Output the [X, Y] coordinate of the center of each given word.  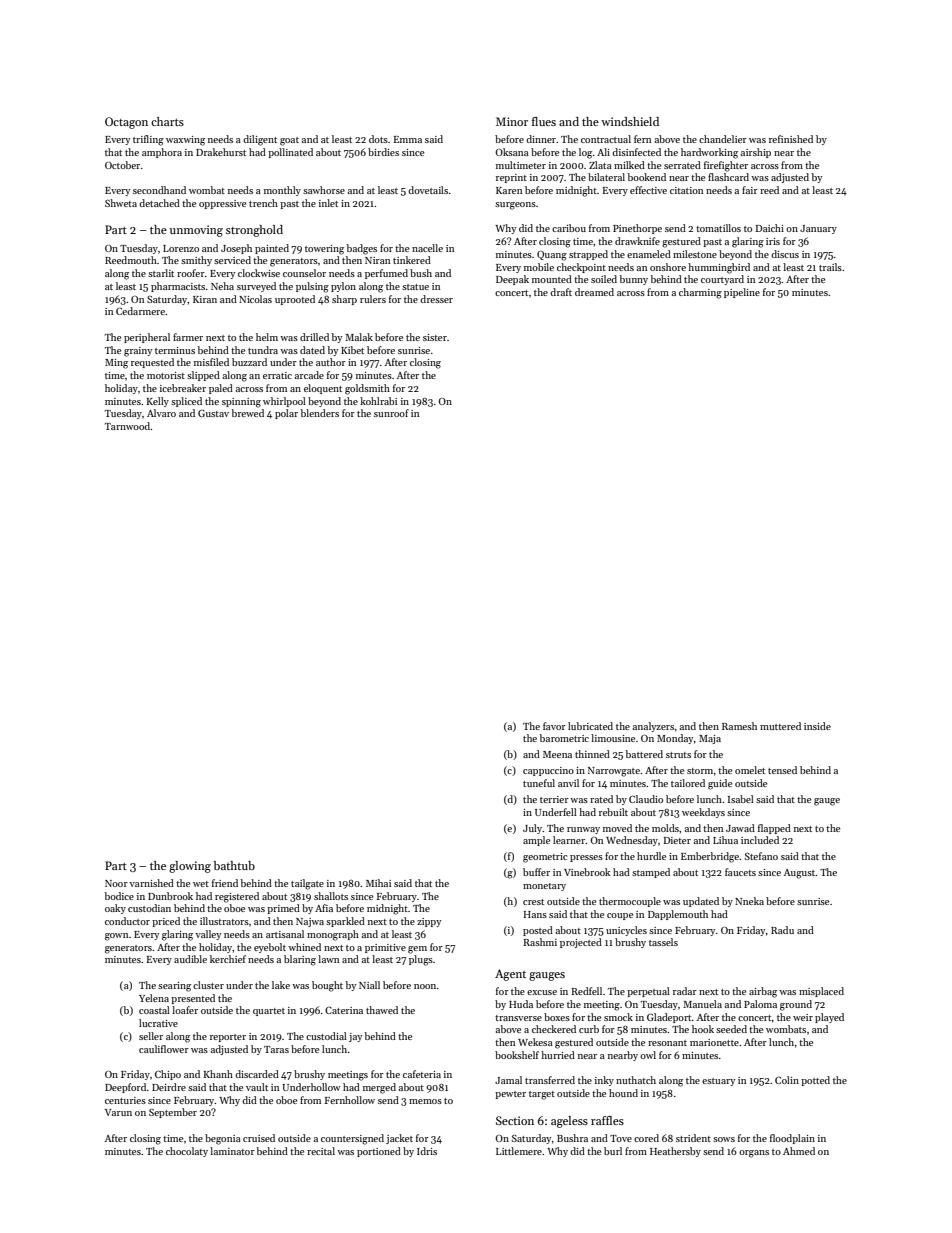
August [800, 874]
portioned [379, 1152]
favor [554, 726]
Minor [512, 121]
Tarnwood [128, 426]
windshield [630, 121]
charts [167, 121]
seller [151, 1036]
